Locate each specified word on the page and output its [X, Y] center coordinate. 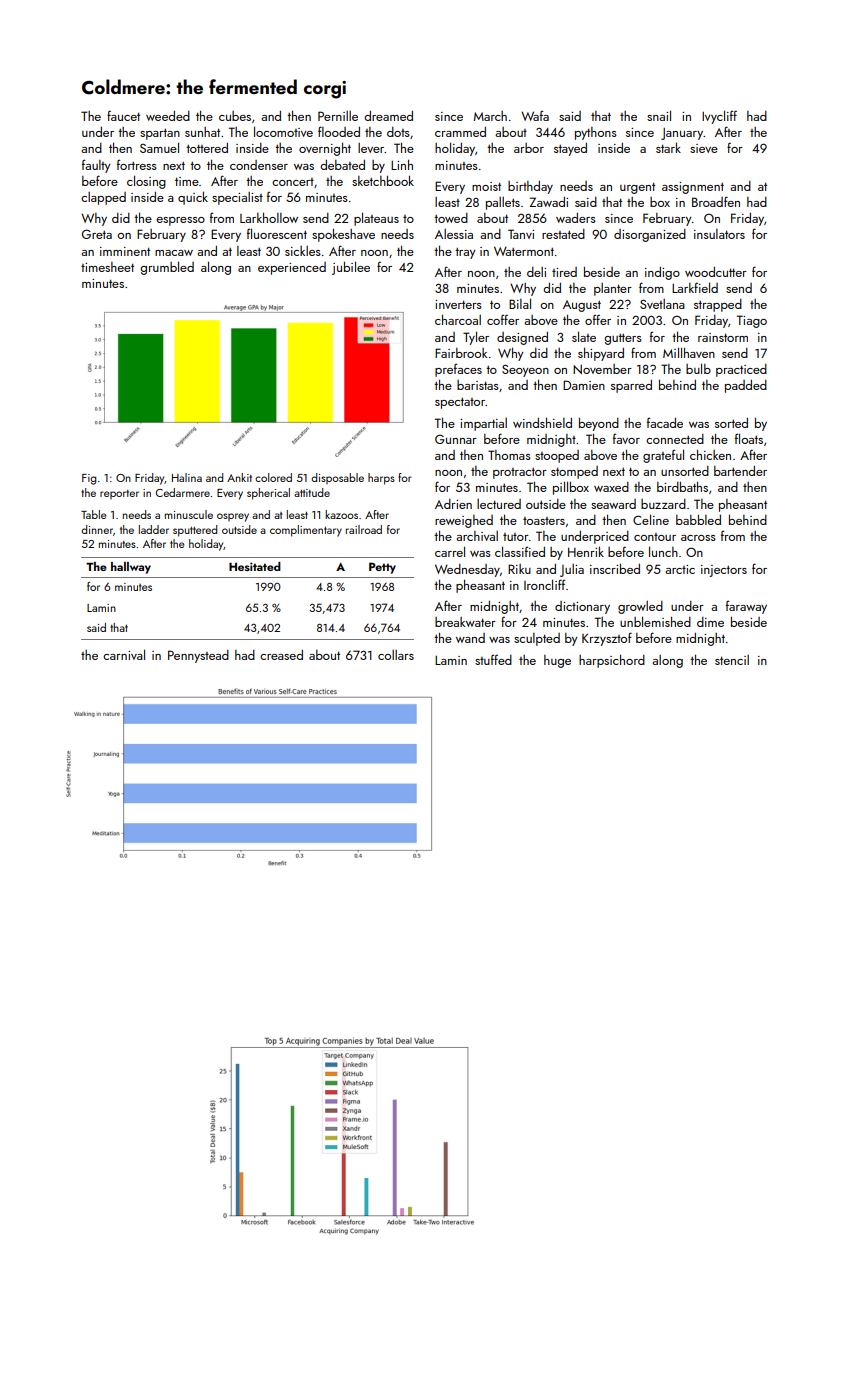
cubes [235, 116]
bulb [698, 368]
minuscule [189, 514]
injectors [724, 571]
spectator [460, 403]
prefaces [458, 370]
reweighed [464, 521]
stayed [570, 149]
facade [665, 422]
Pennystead [198, 656]
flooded [339, 131]
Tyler [476, 338]
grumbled [167, 268]
